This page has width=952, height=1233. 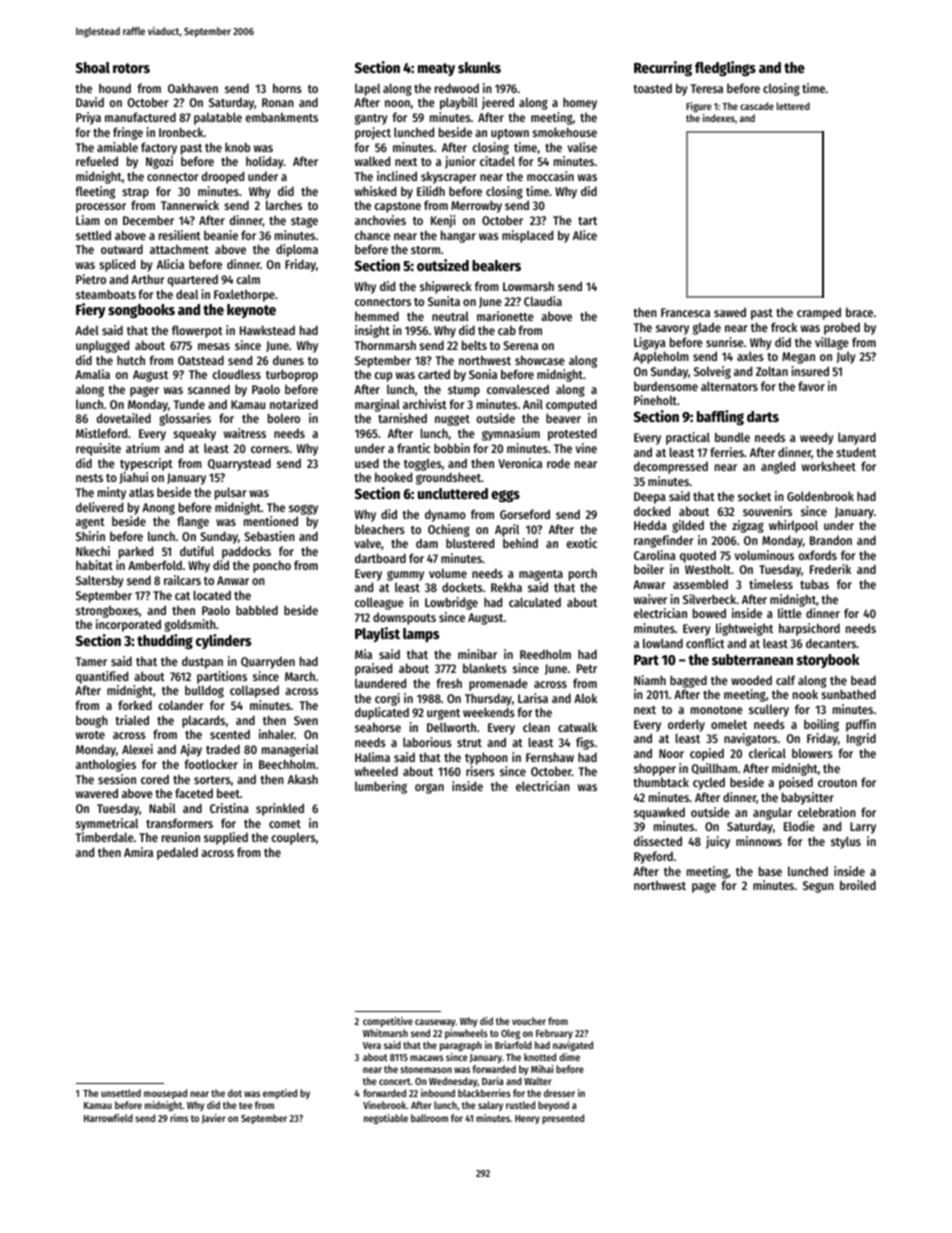 What do you see at coordinates (115, 88) in the page?
I see `hound` at bounding box center [115, 88].
